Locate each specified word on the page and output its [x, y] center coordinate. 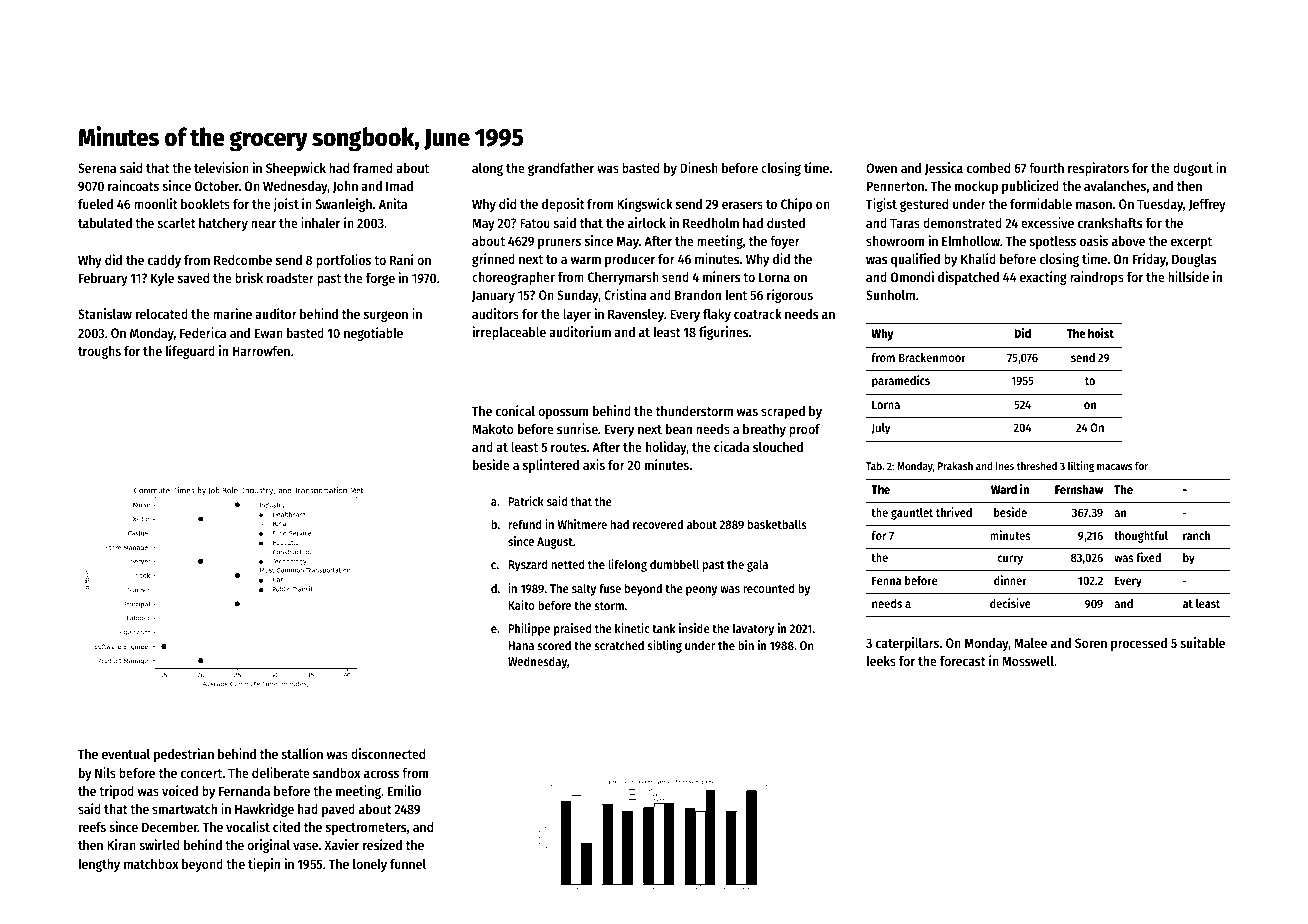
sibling [664, 646]
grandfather [561, 169]
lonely [370, 865]
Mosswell [1028, 661]
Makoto [493, 429]
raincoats [133, 185]
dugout [1193, 169]
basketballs [777, 524]
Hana [521, 645]
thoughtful [1141, 537]
